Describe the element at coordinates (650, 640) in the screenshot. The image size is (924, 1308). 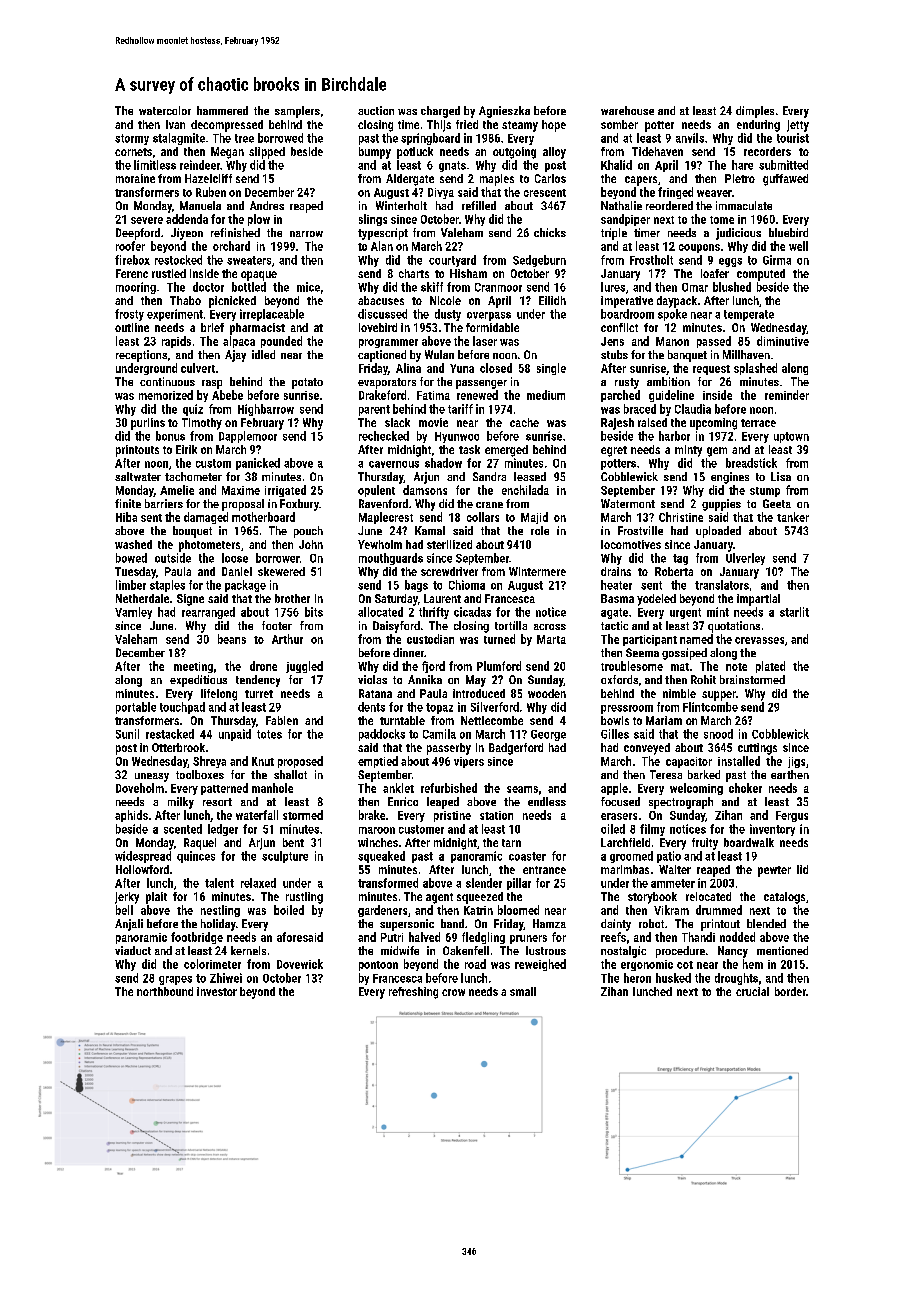
I see `participant` at that location.
